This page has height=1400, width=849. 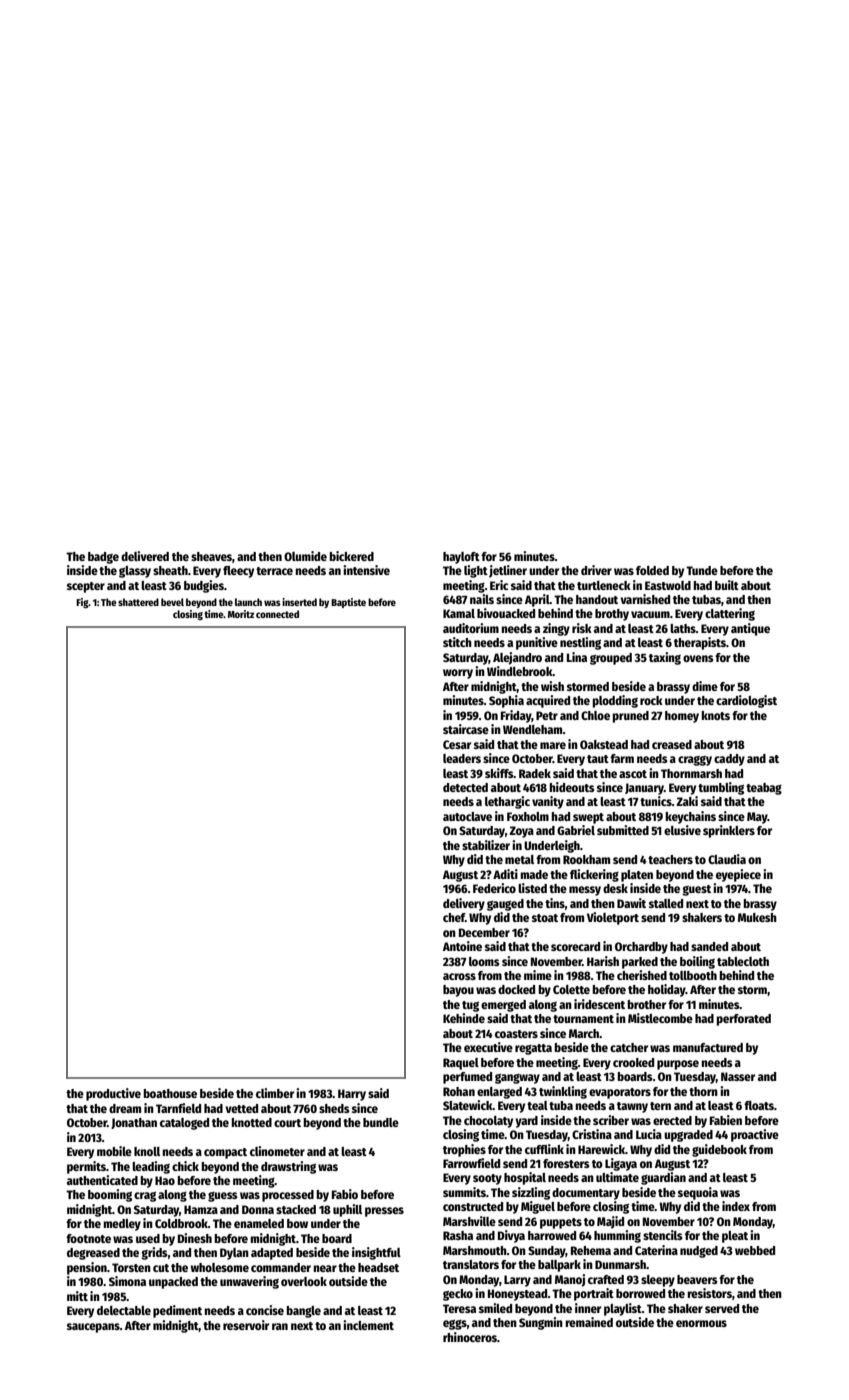 What do you see at coordinates (621, 1164) in the page?
I see `Ligaya` at bounding box center [621, 1164].
